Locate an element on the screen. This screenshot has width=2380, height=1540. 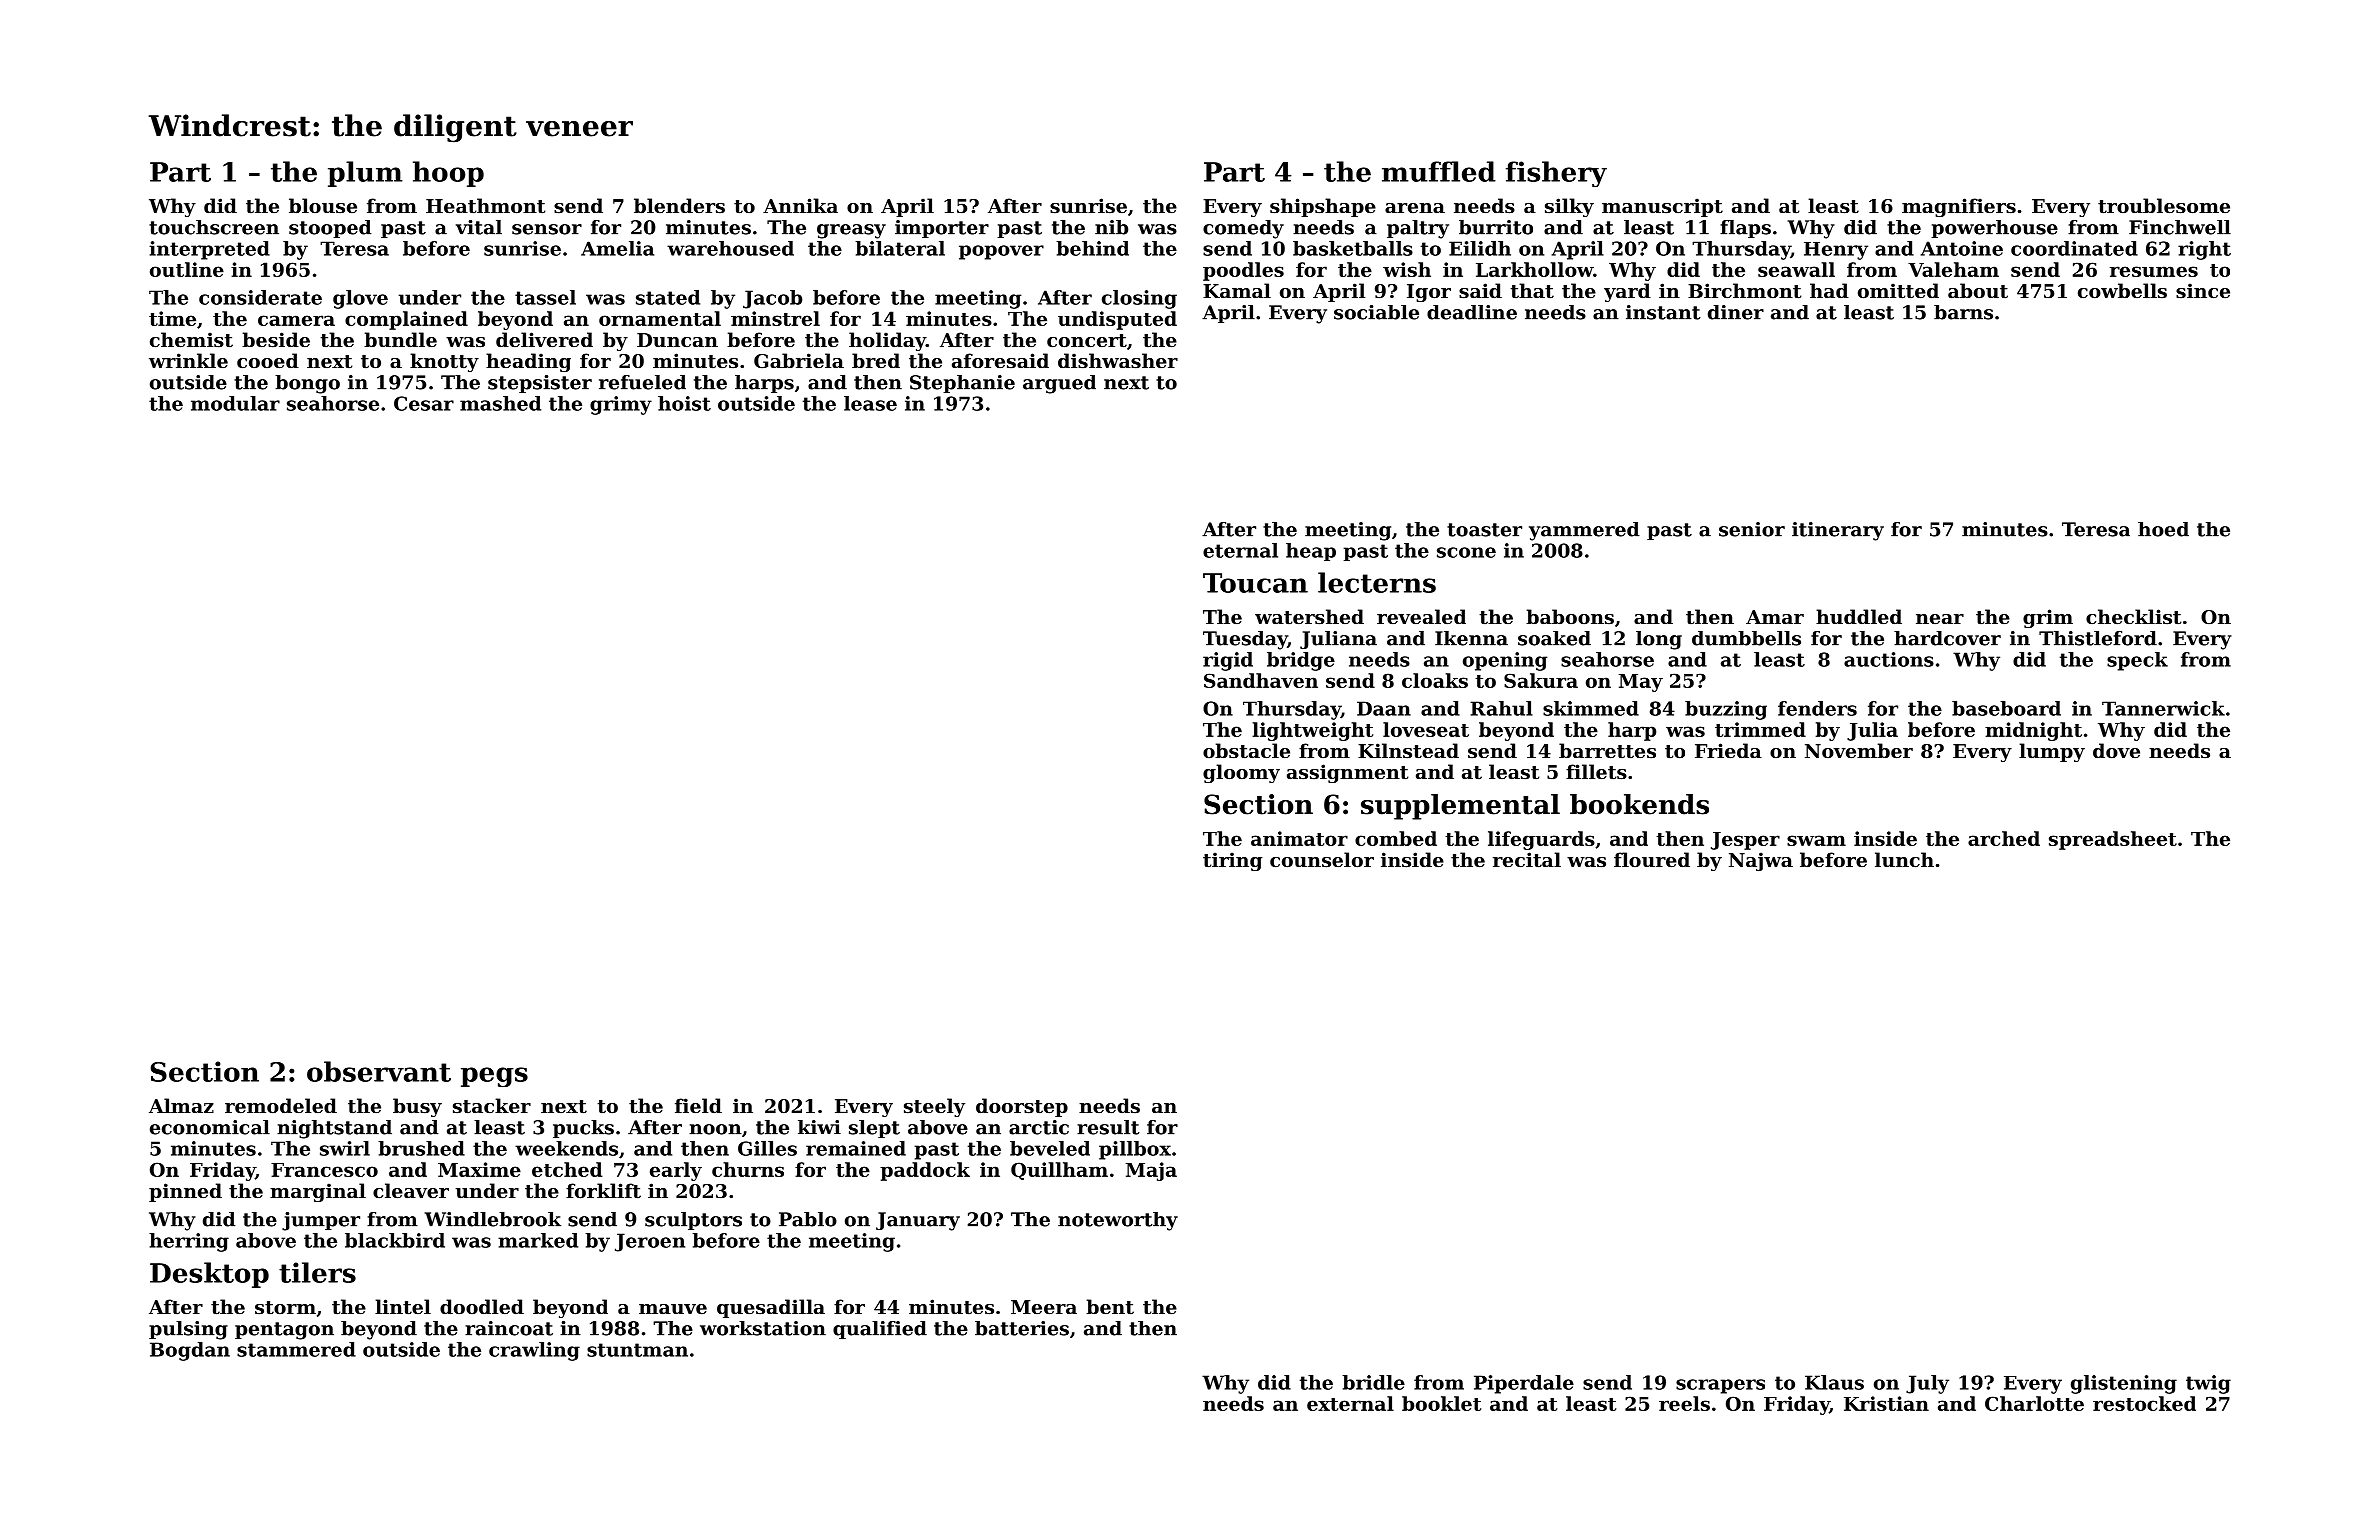
argued is located at coordinates (1059, 384).
